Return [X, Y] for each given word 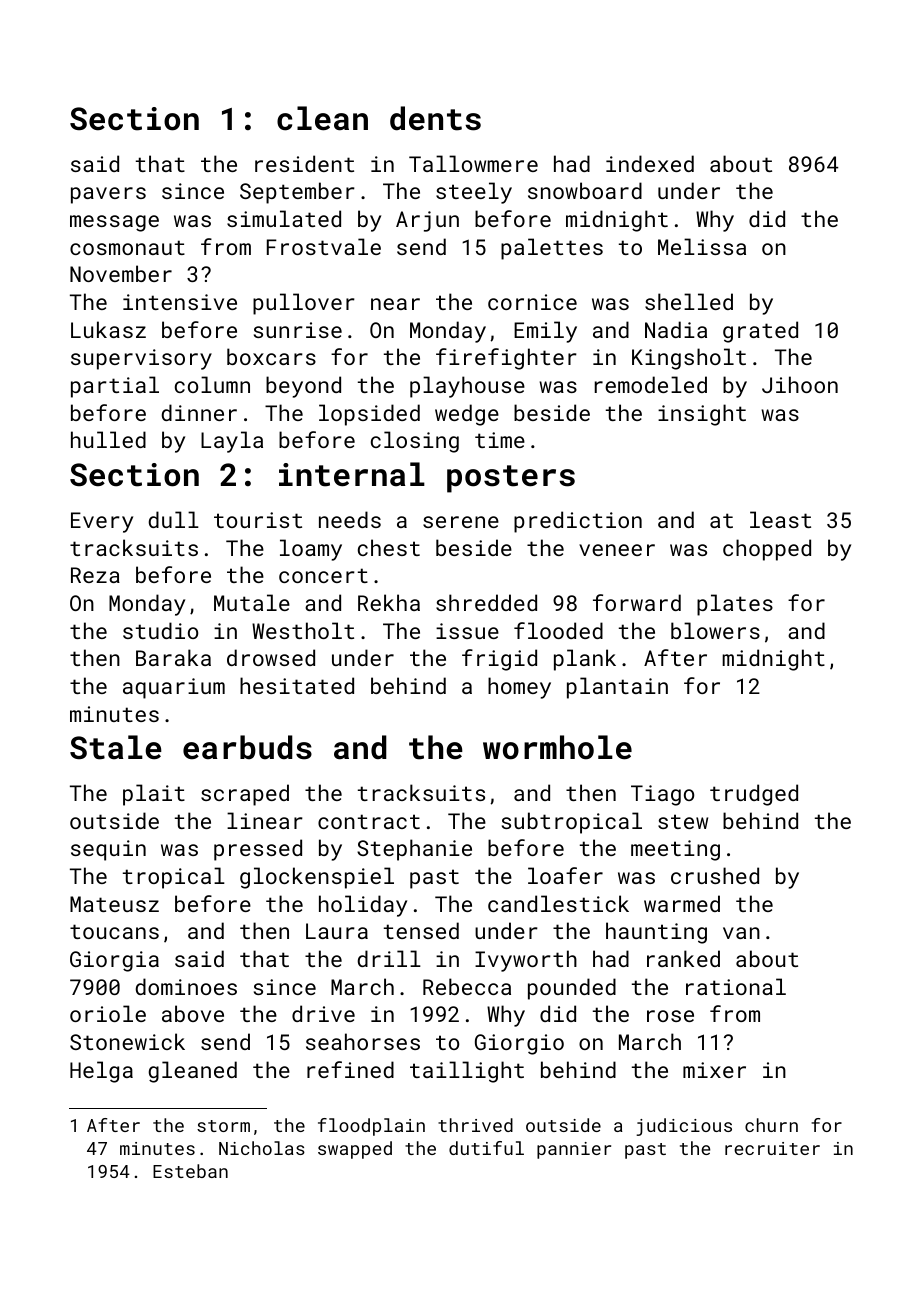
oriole [108, 1013]
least [780, 519]
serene [461, 522]
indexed [650, 163]
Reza [95, 575]
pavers [108, 195]
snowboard [585, 190]
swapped [355, 1150]
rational [736, 986]
